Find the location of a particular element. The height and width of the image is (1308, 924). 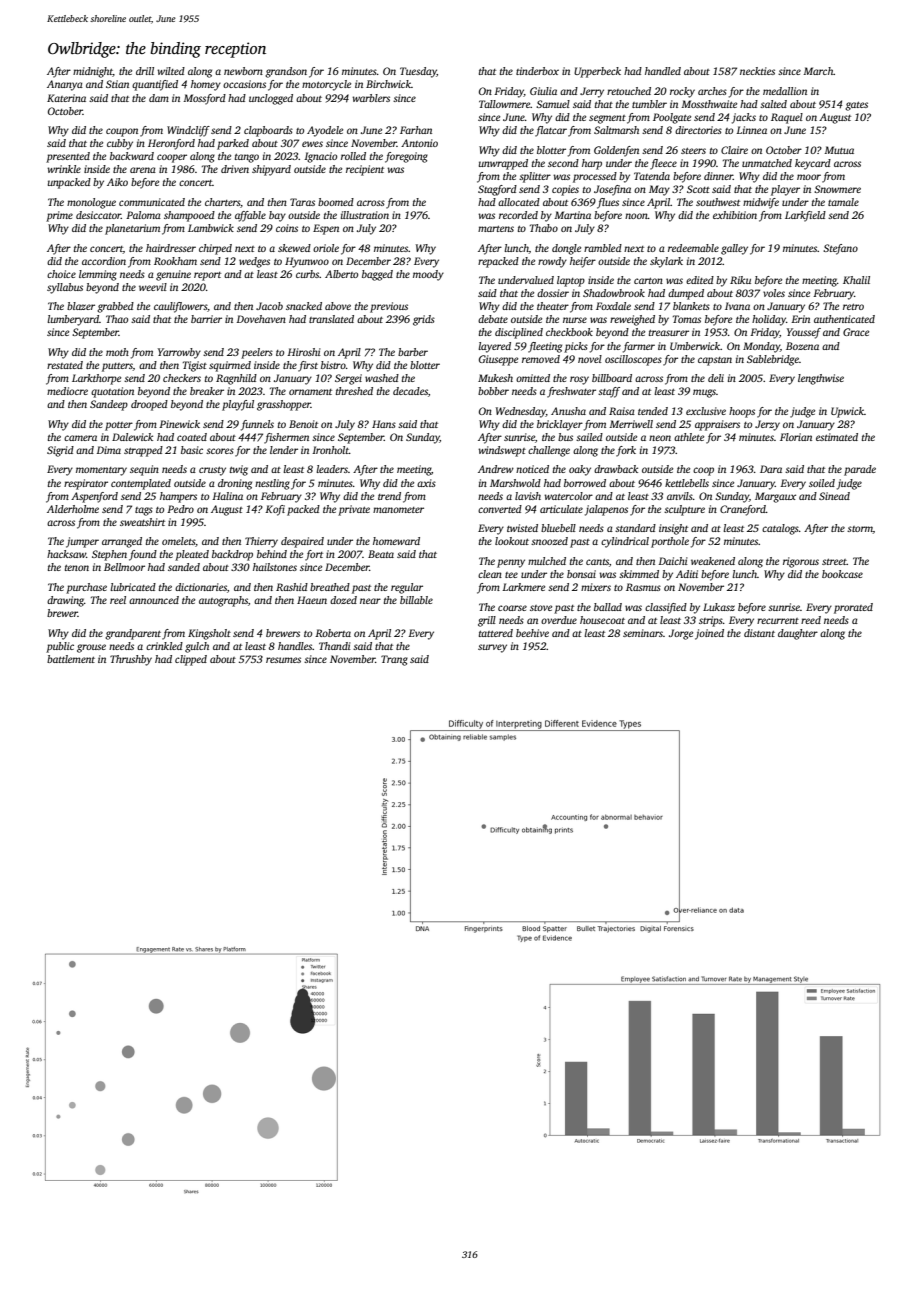

presented is located at coordinates (68, 157).
